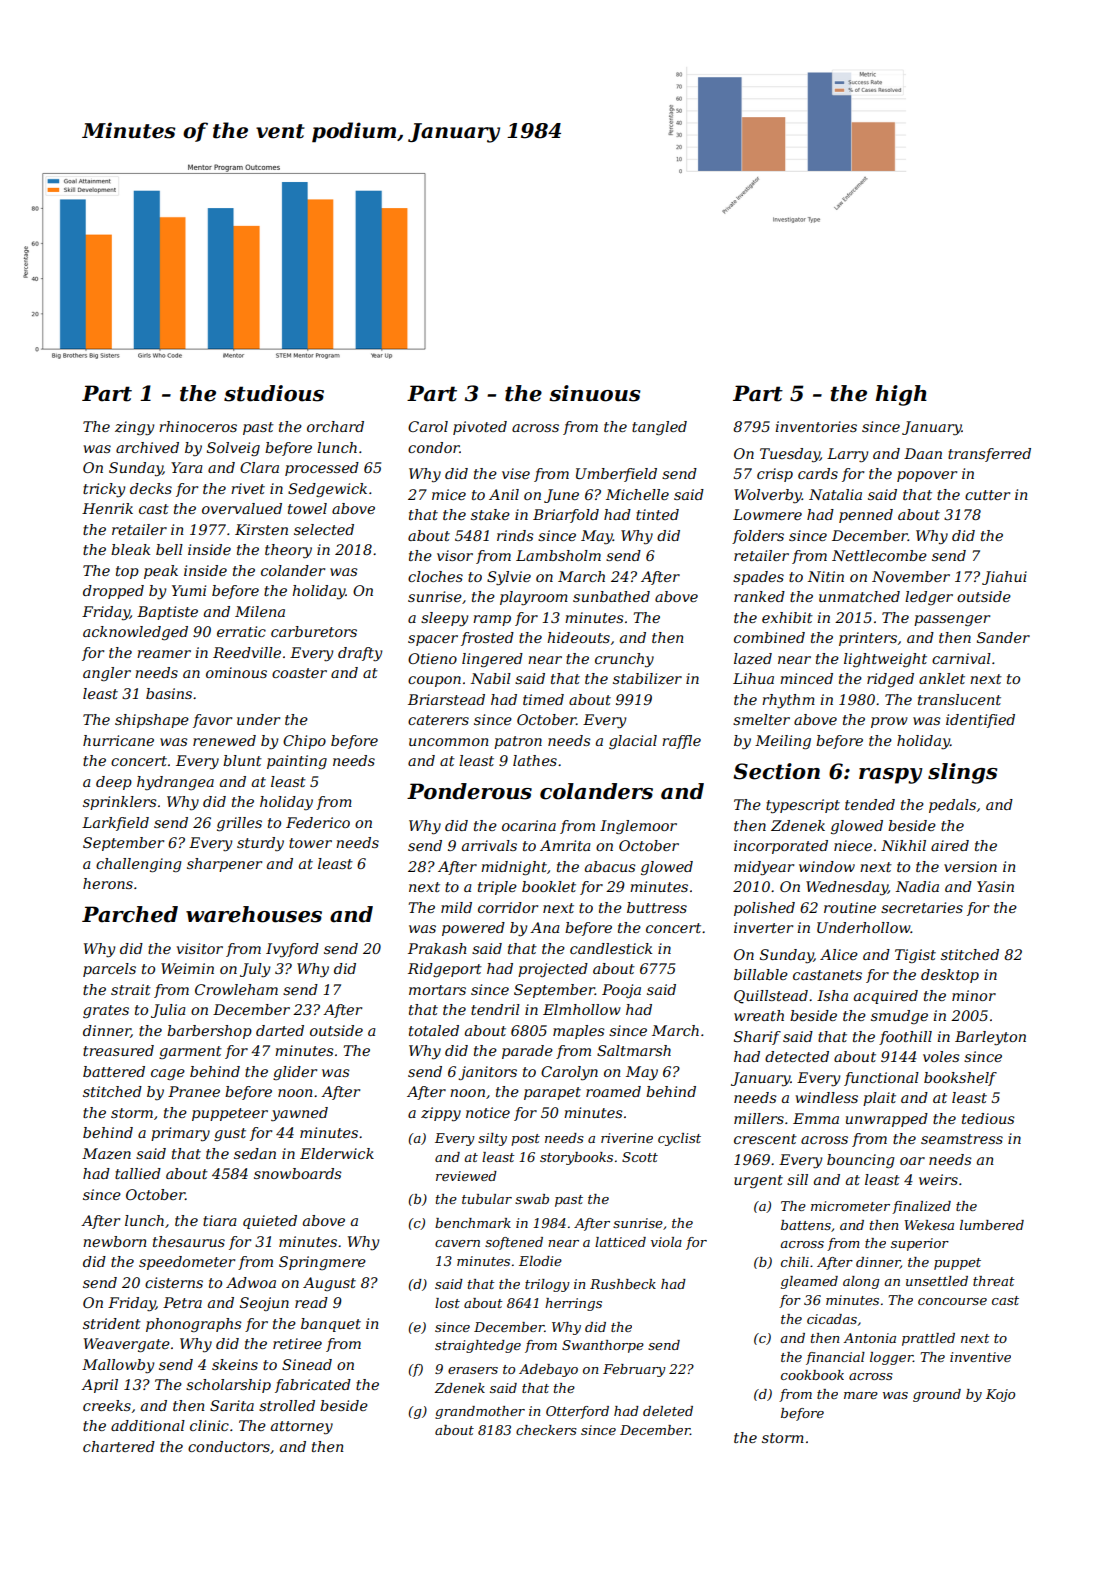  Describe the element at coordinates (198, 426) in the screenshot. I see `rhinoceros` at that location.
